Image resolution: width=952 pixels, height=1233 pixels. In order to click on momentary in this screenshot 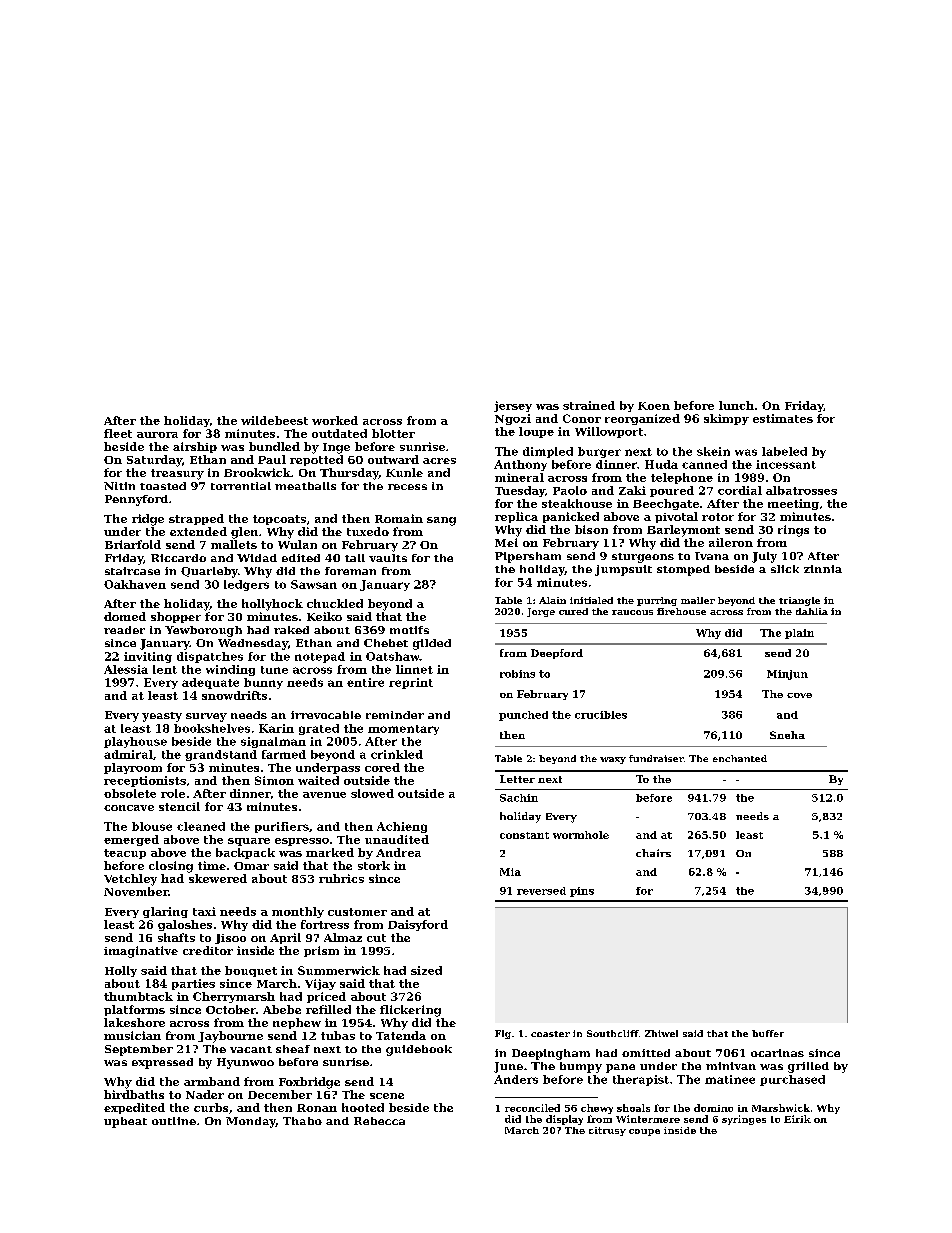, I will do `click(403, 730)`.
